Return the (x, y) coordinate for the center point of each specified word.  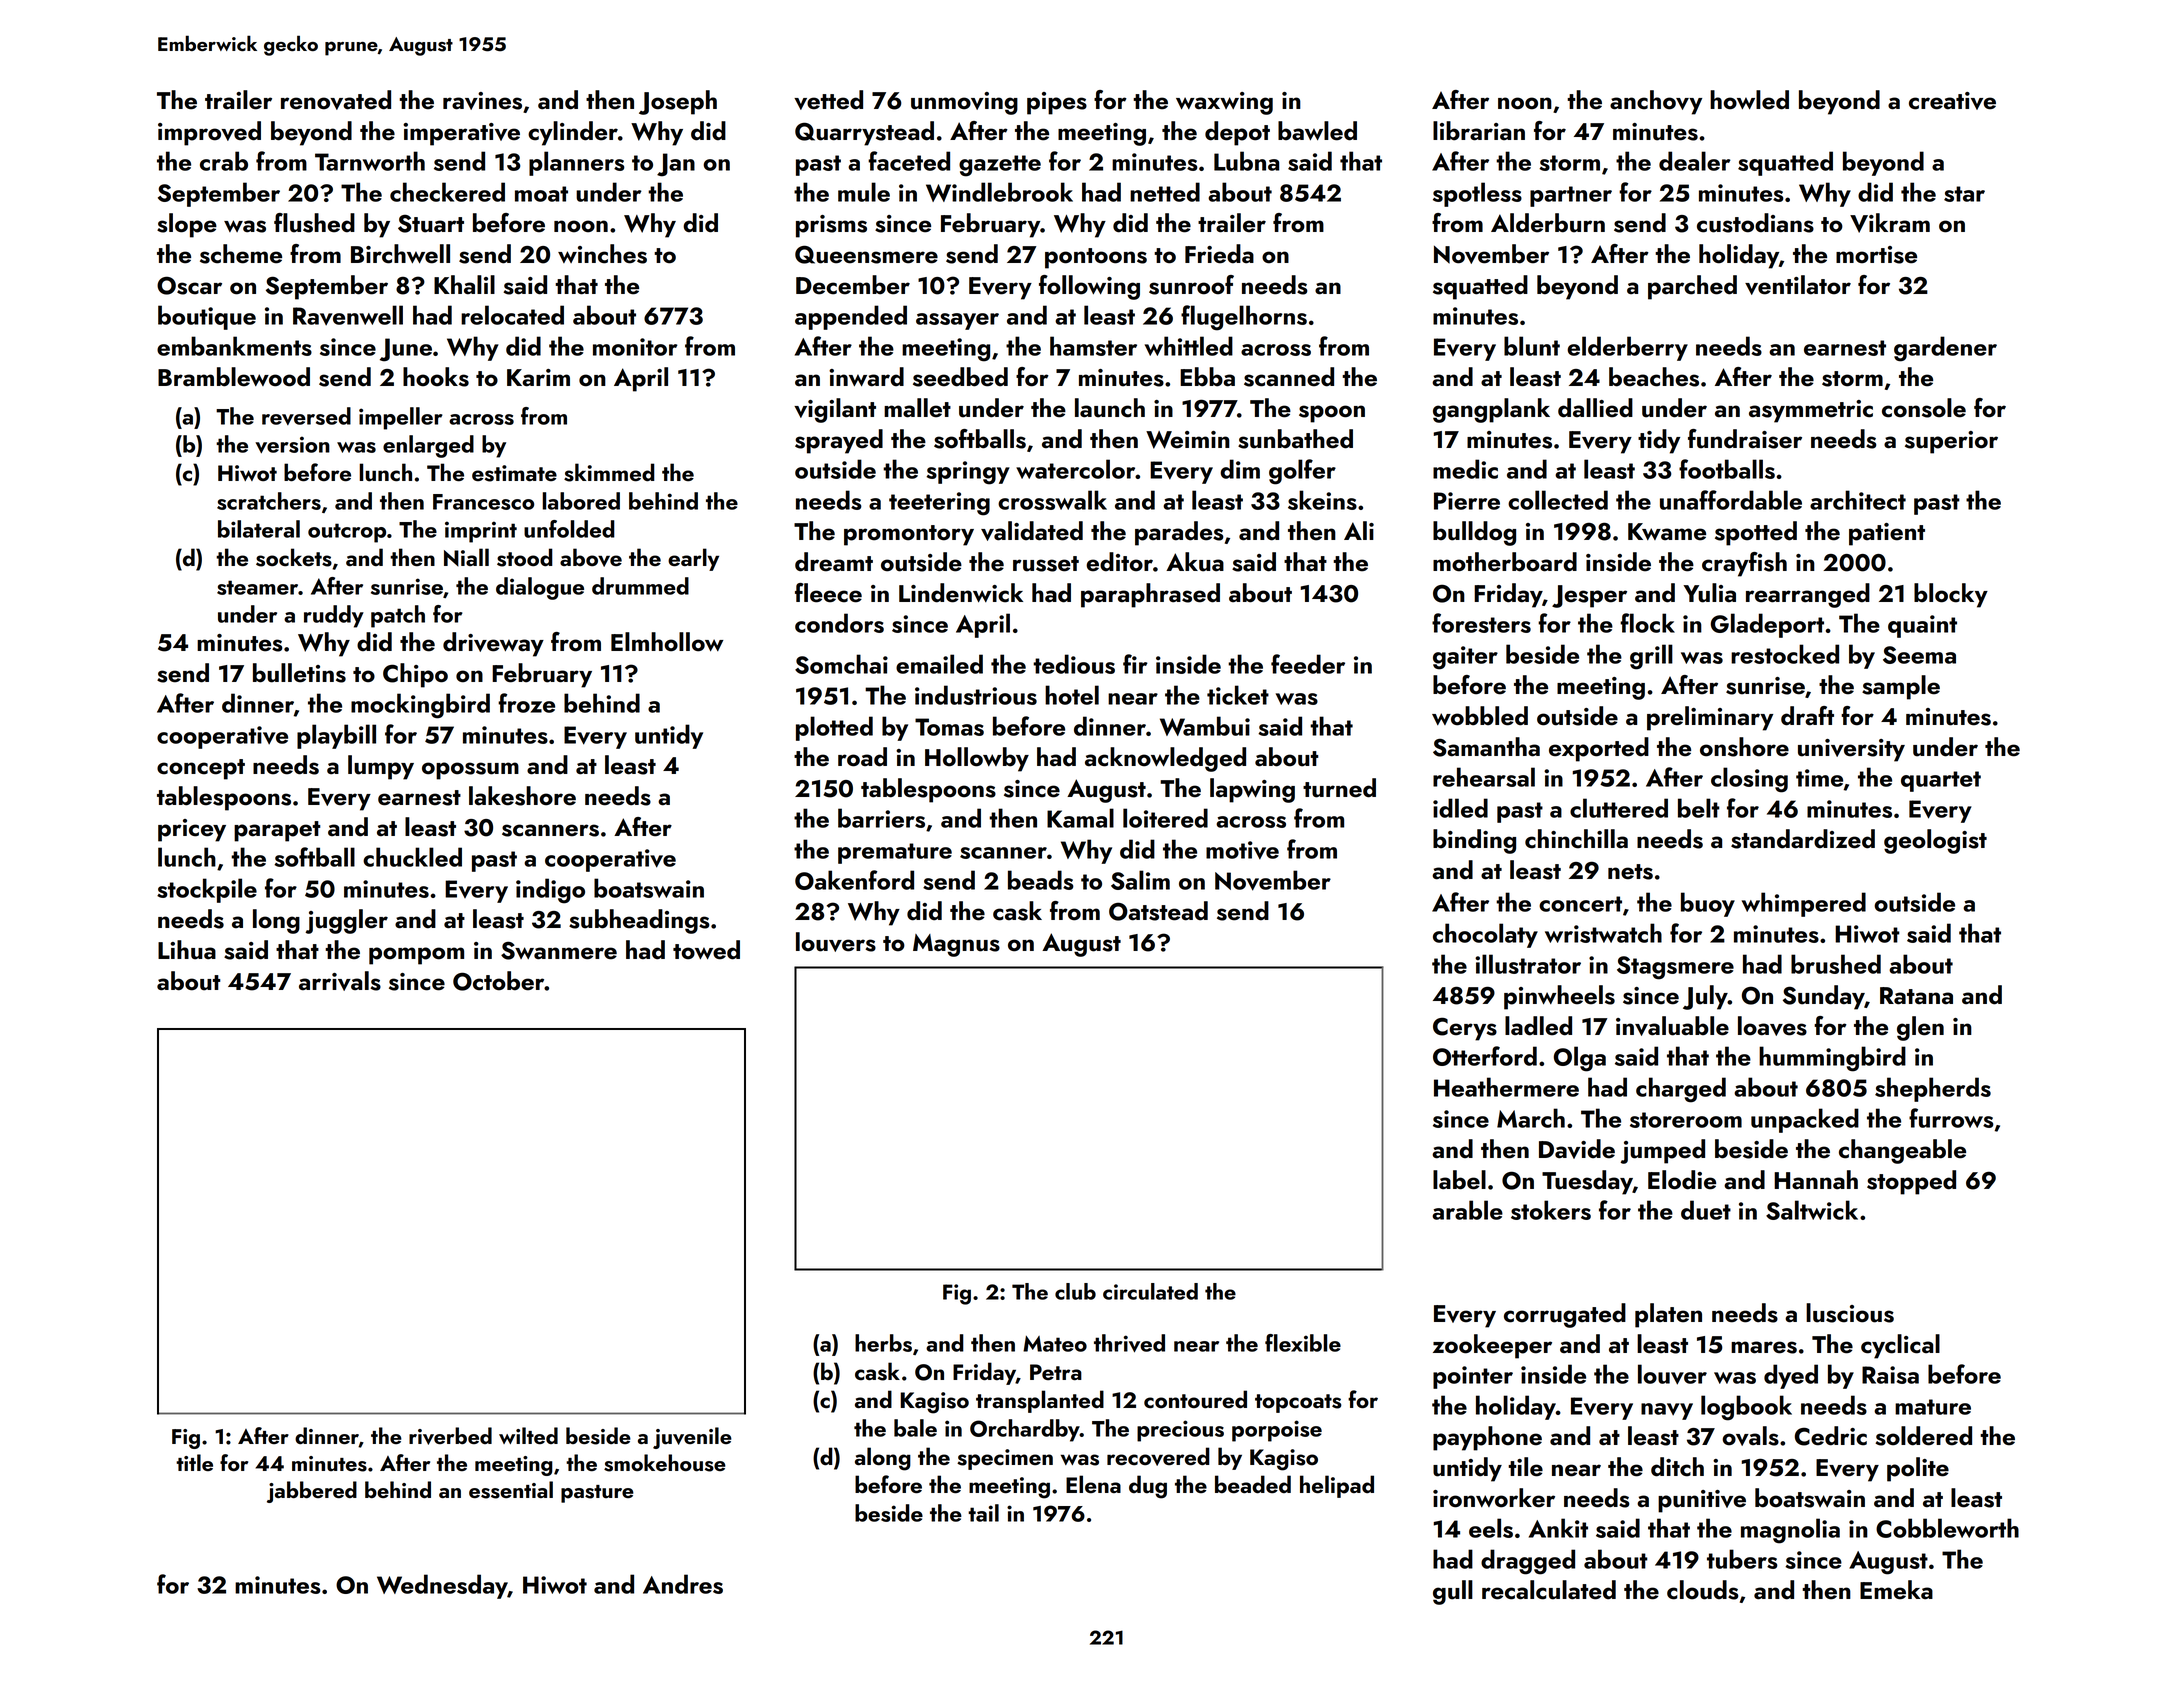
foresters (1481, 623)
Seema (1919, 655)
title (194, 1462)
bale (915, 1428)
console (1924, 408)
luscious (1850, 1313)
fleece (828, 593)
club (1075, 1291)
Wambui (1205, 726)
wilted (528, 1435)
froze (526, 703)
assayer (957, 321)
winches (602, 254)
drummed (640, 586)
